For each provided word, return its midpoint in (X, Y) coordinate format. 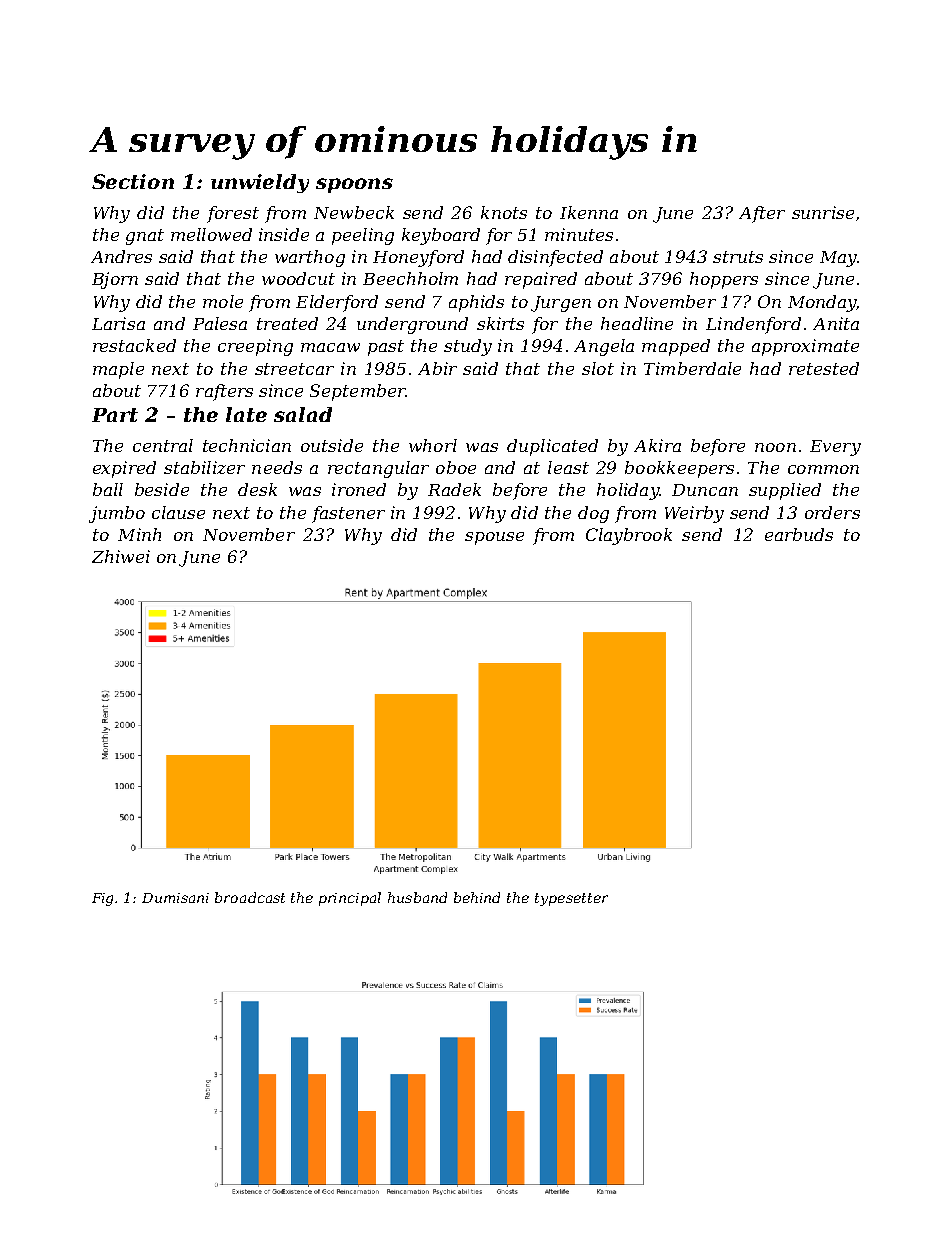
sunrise (823, 212)
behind (477, 897)
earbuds (799, 534)
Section (133, 181)
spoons (354, 185)
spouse (494, 538)
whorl (433, 445)
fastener (348, 514)
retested (824, 368)
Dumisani (175, 898)
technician (247, 445)
